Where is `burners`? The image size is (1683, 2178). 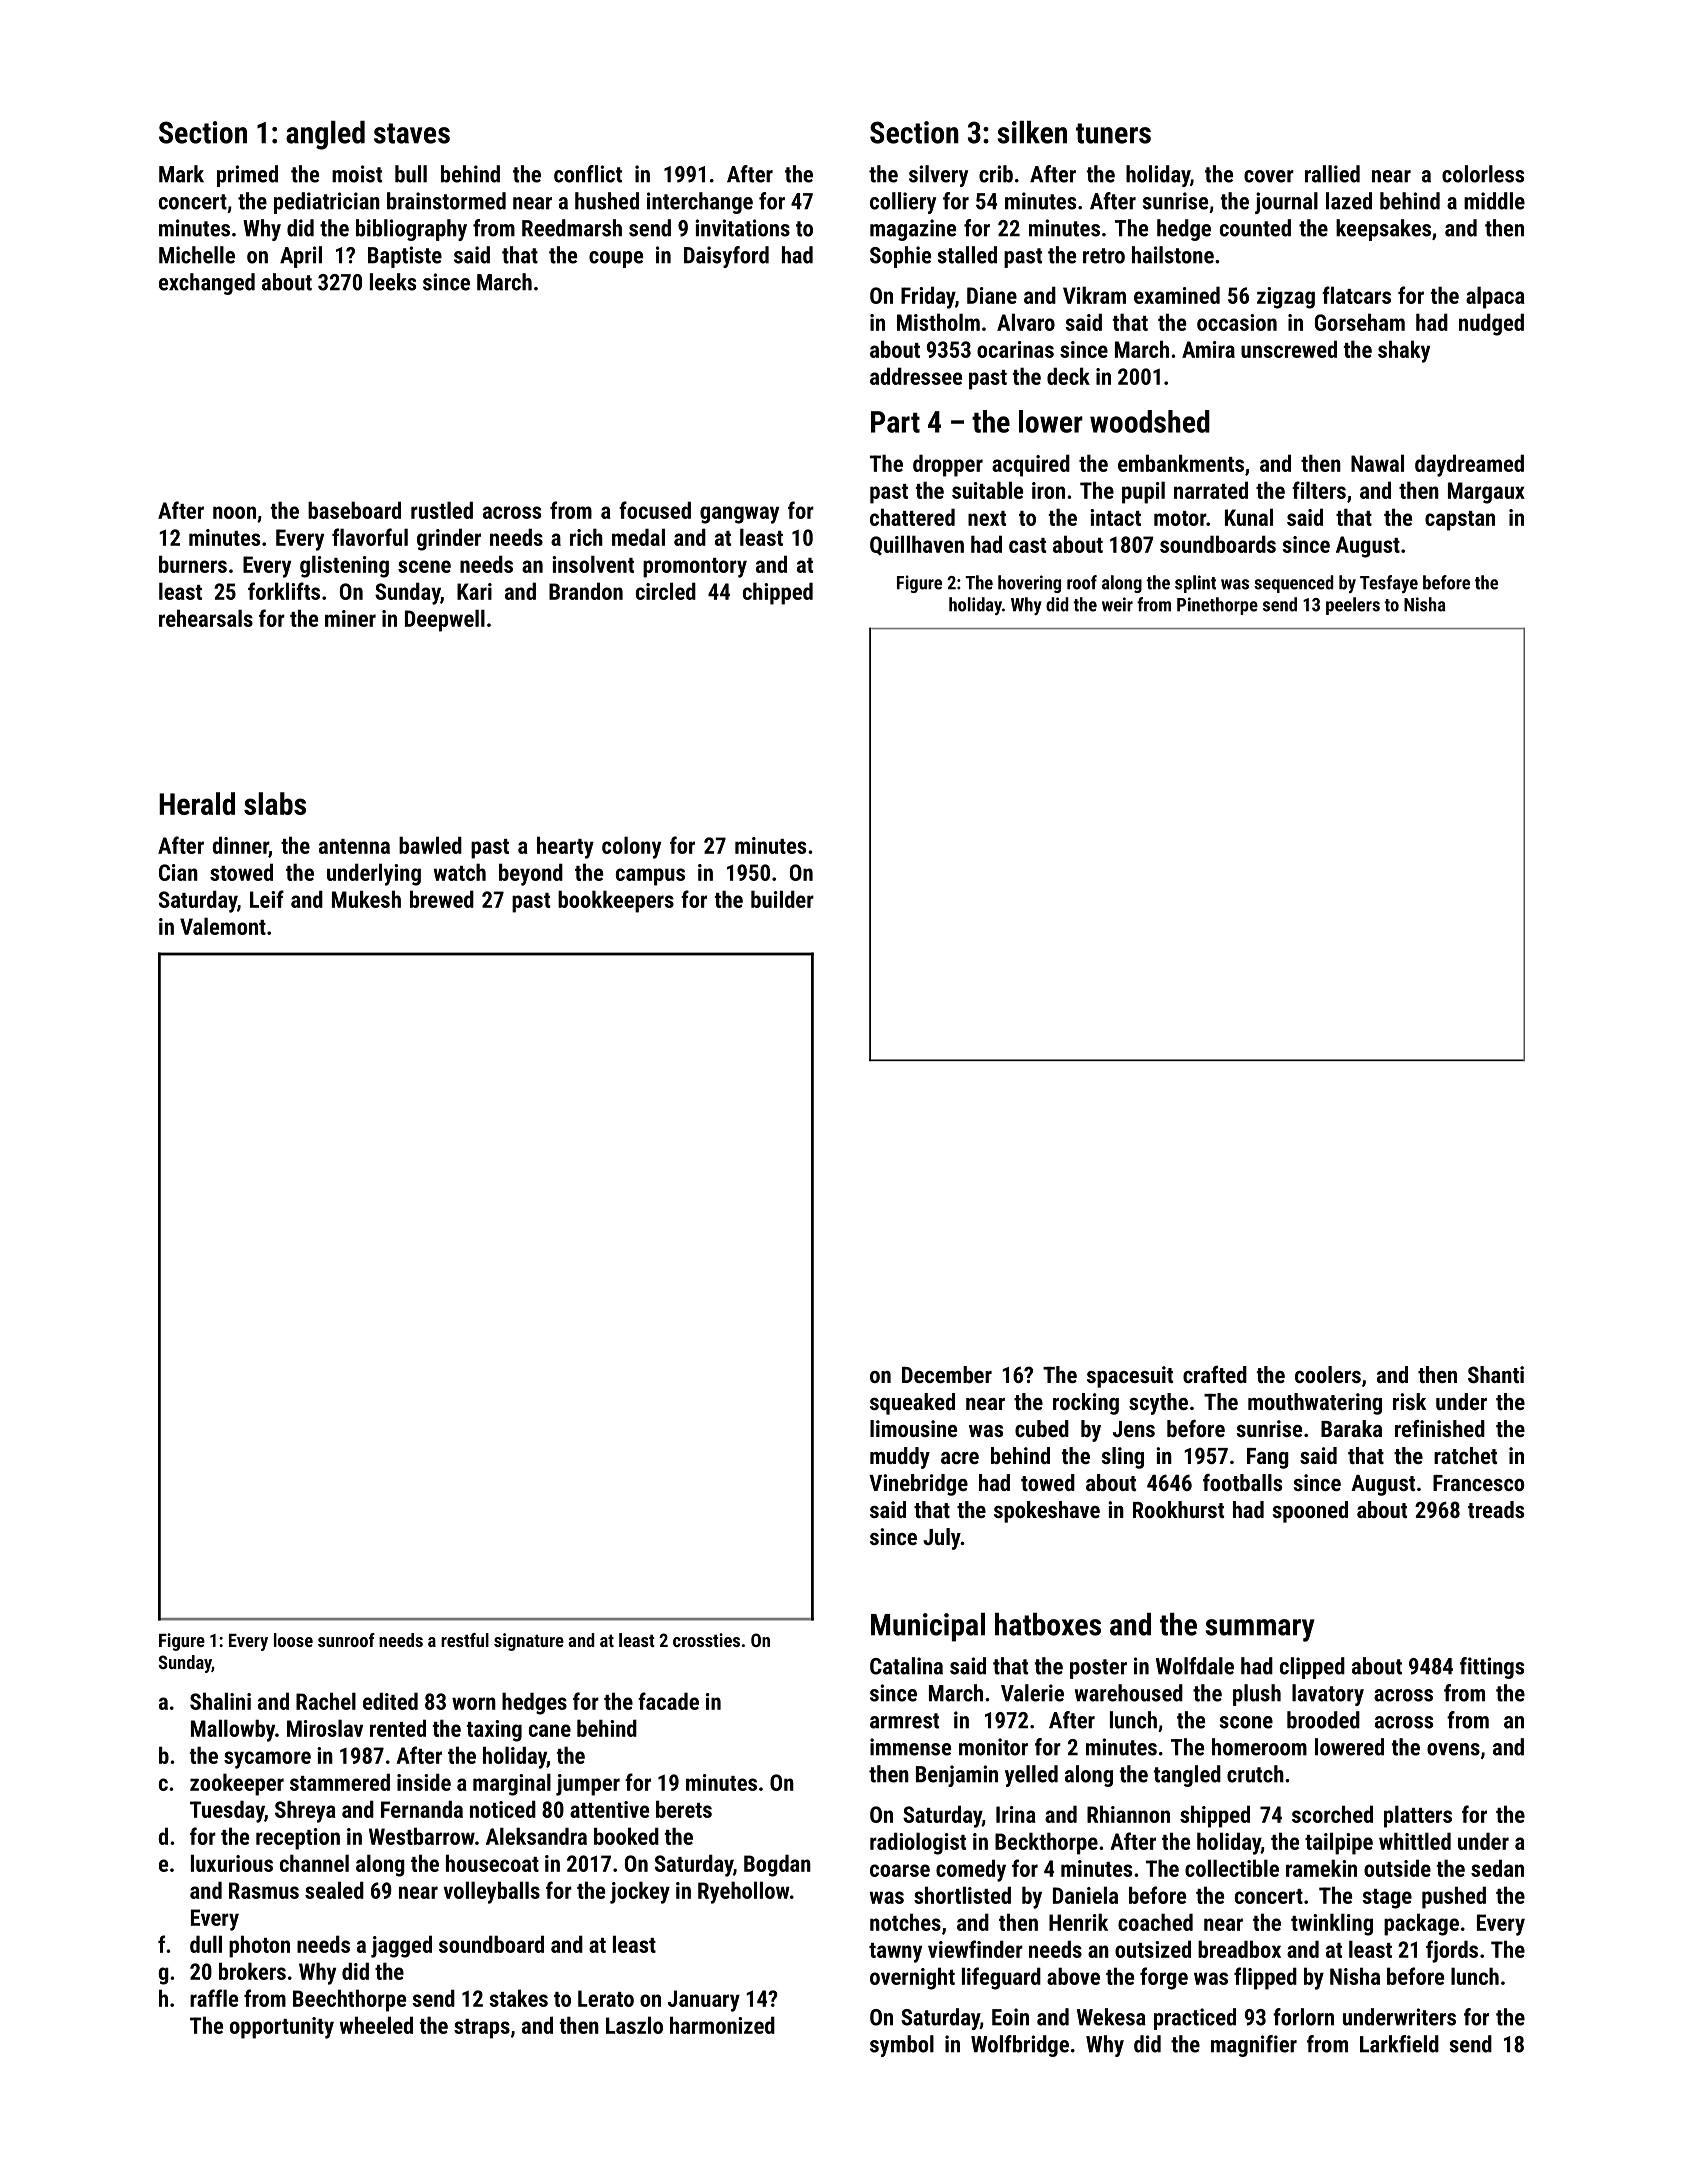 burners is located at coordinates (193, 564).
